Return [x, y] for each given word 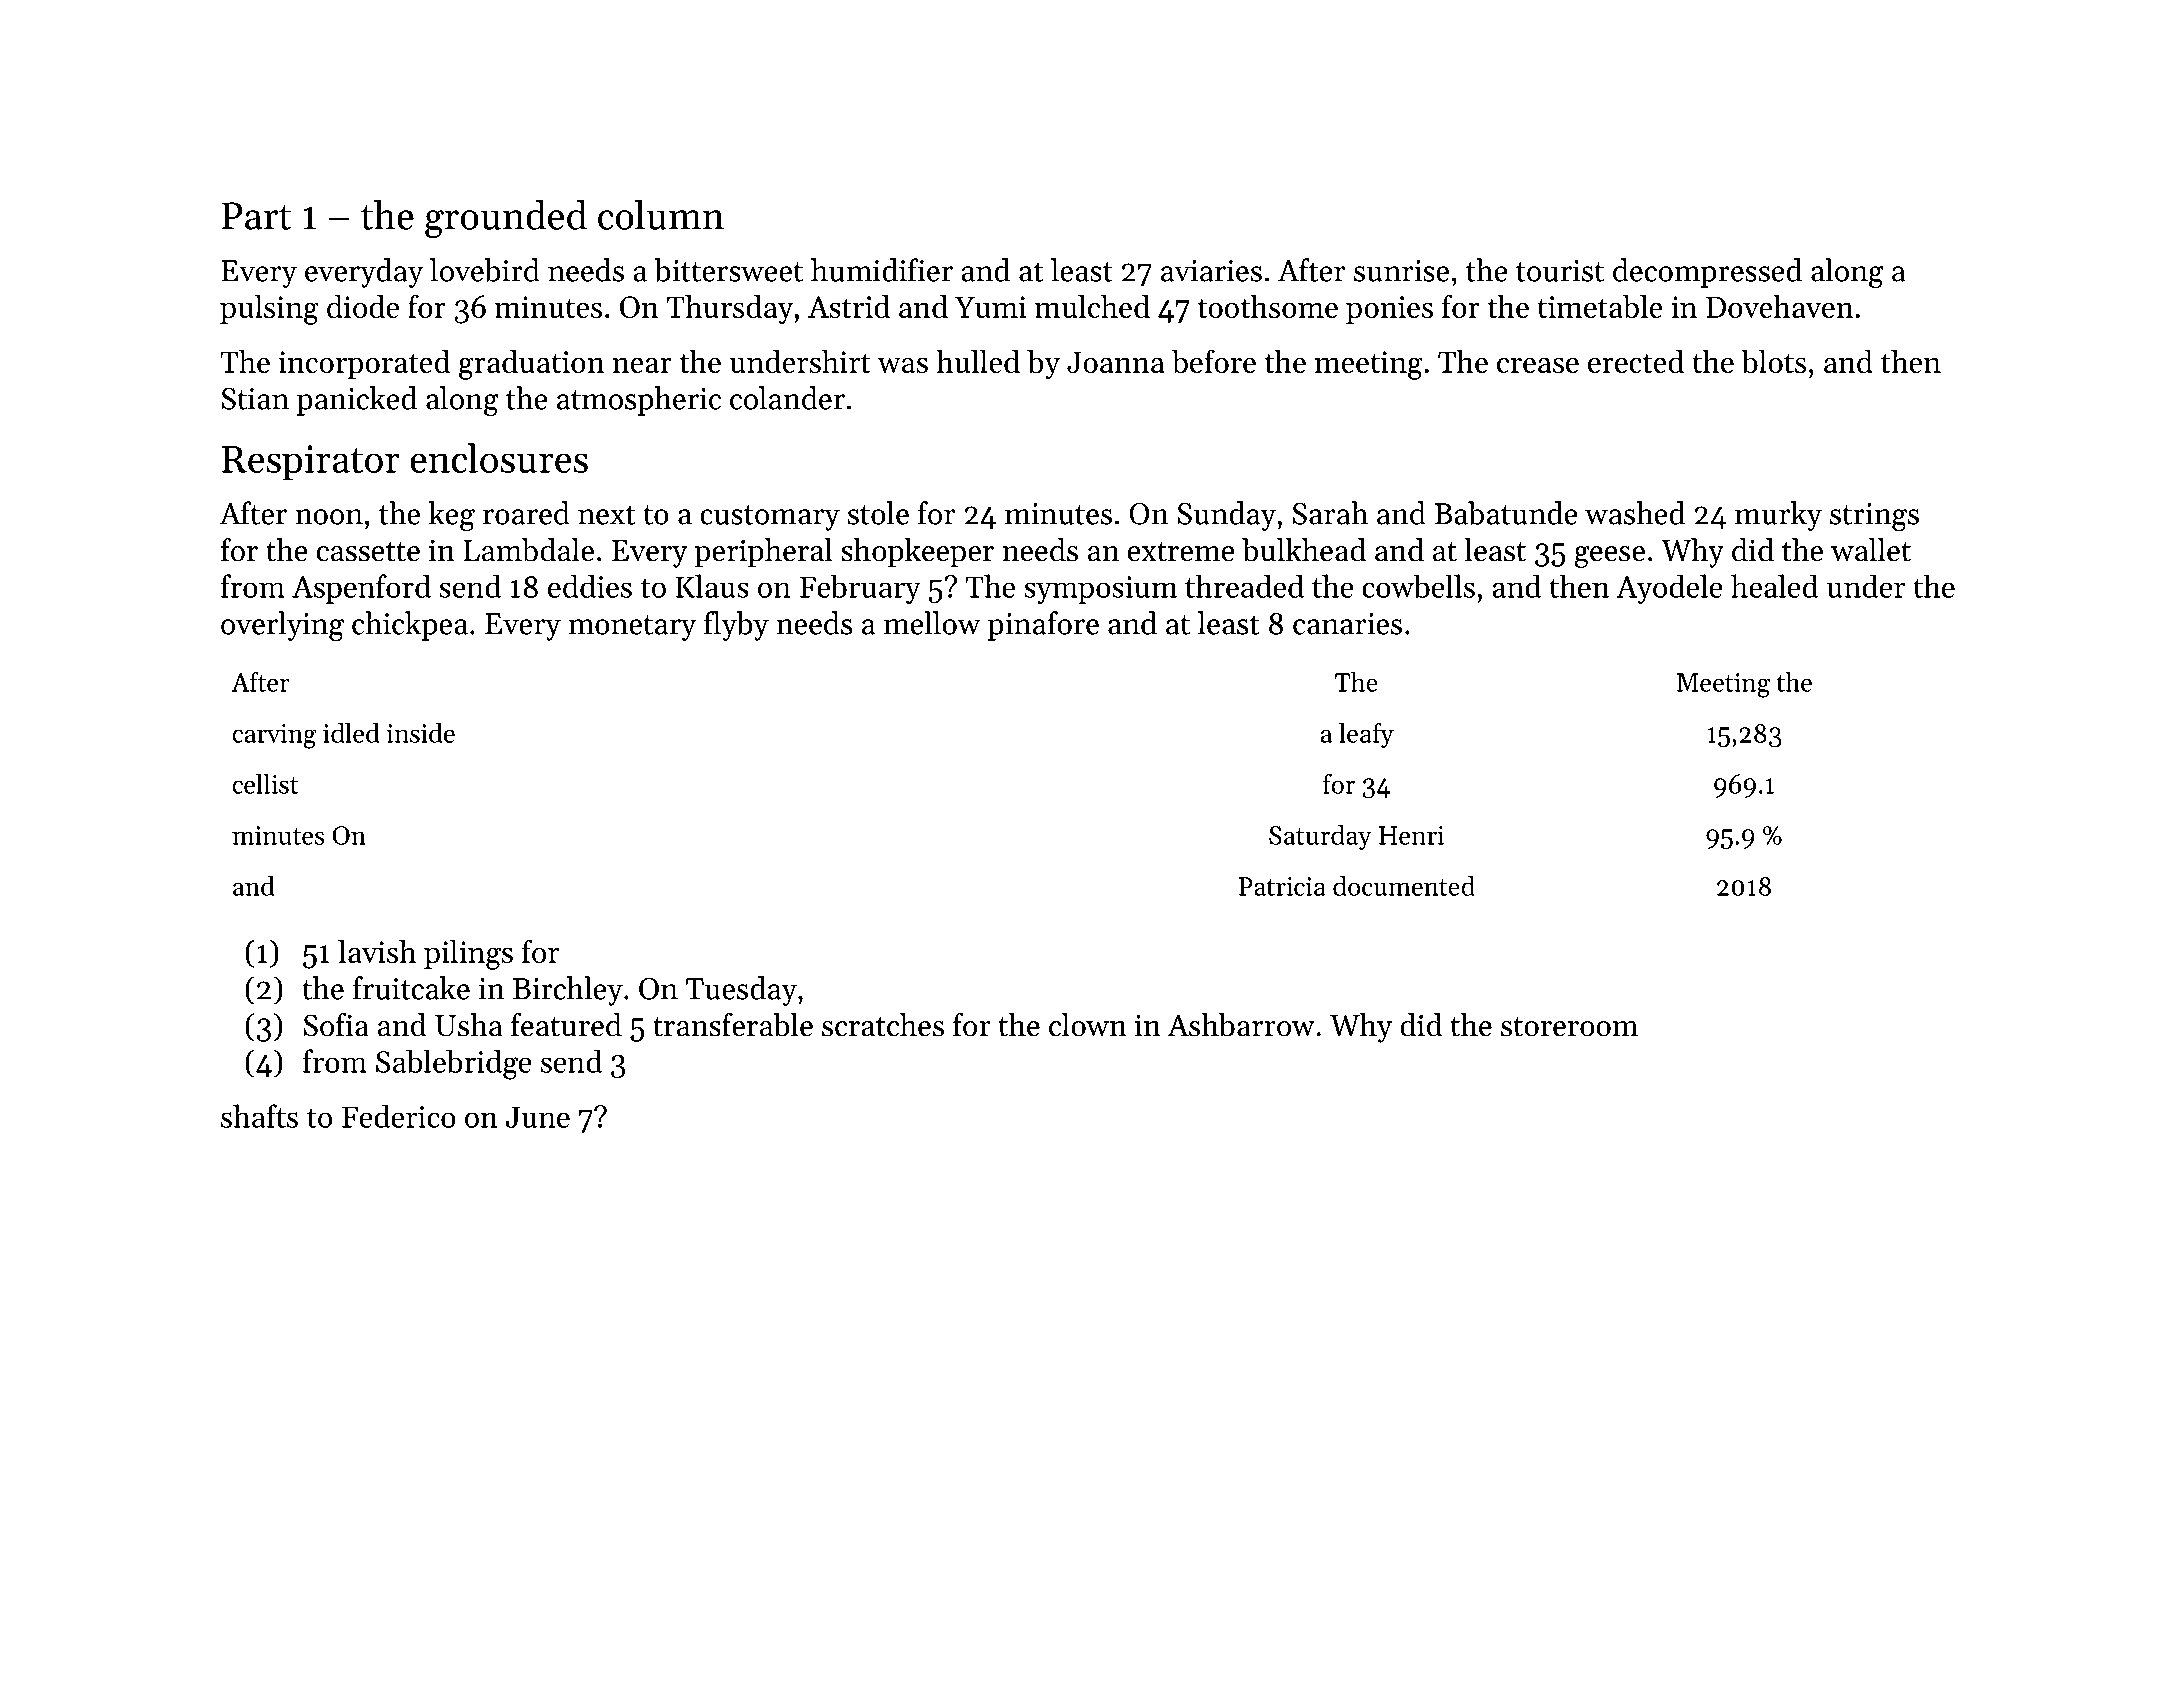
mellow [932, 623]
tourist [1560, 271]
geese [1609, 557]
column [661, 215]
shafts [259, 1116]
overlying [282, 626]
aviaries [1211, 271]
